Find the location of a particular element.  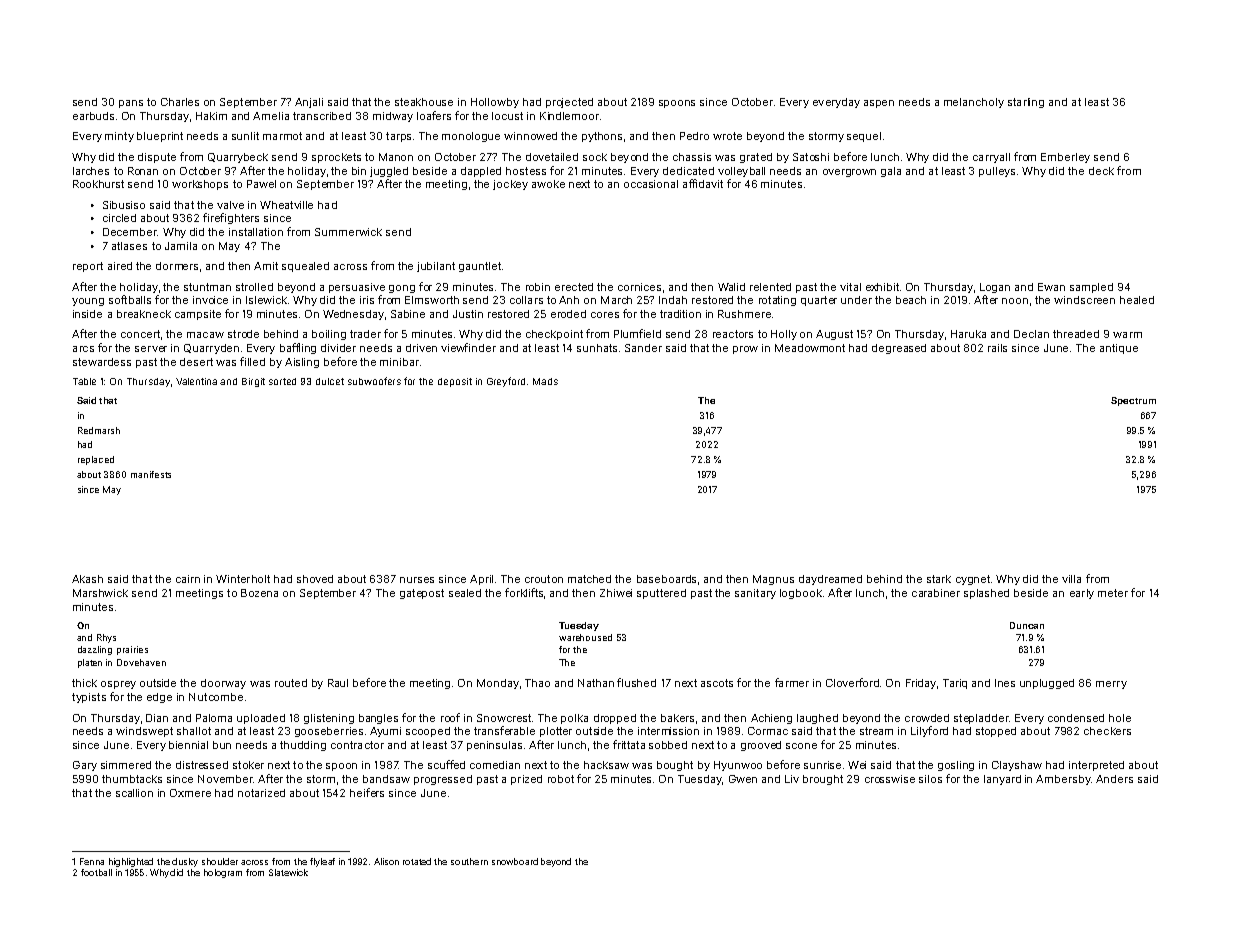

dusky is located at coordinates (185, 862).
